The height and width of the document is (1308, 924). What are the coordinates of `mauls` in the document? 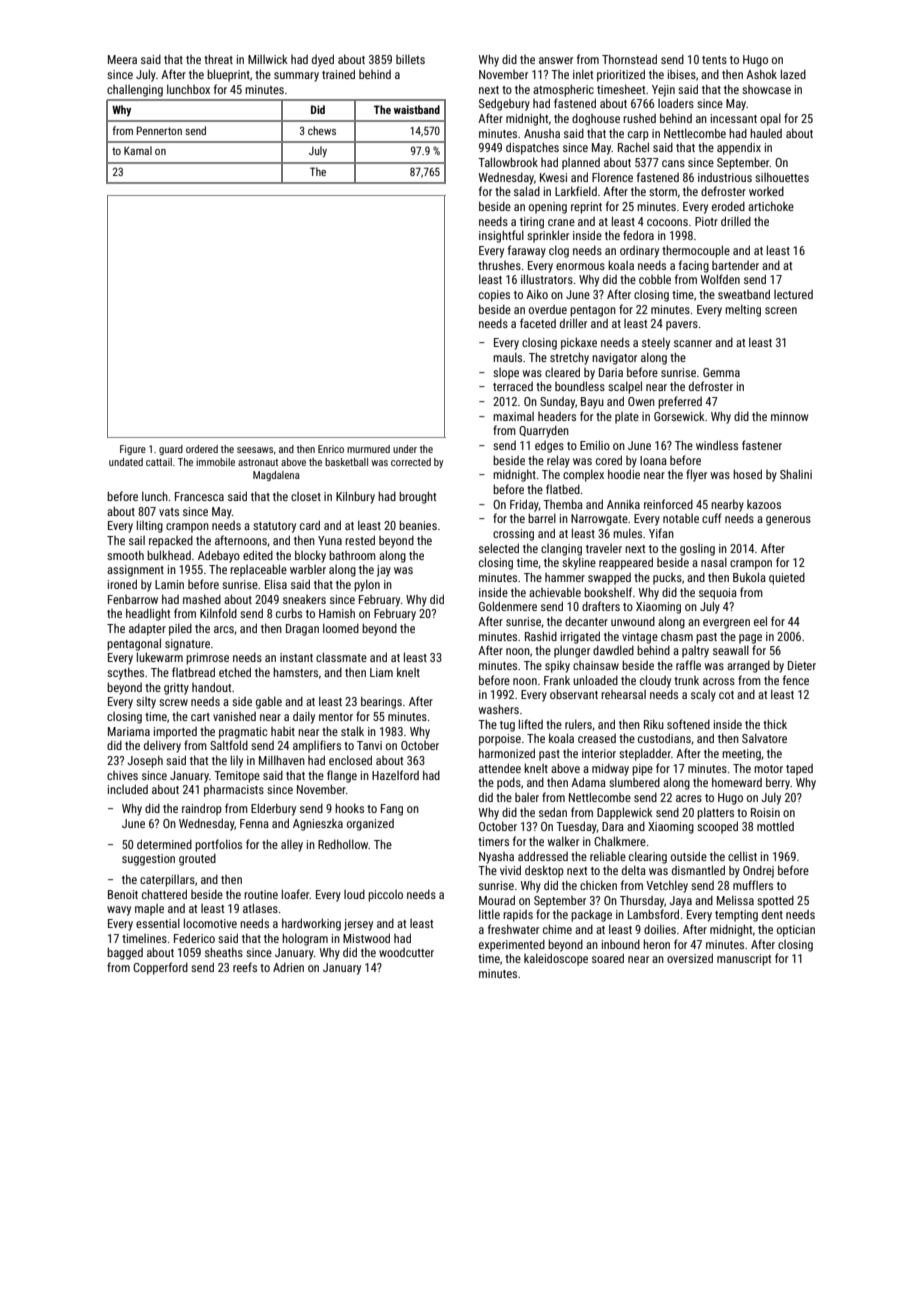 It's located at (507, 357).
